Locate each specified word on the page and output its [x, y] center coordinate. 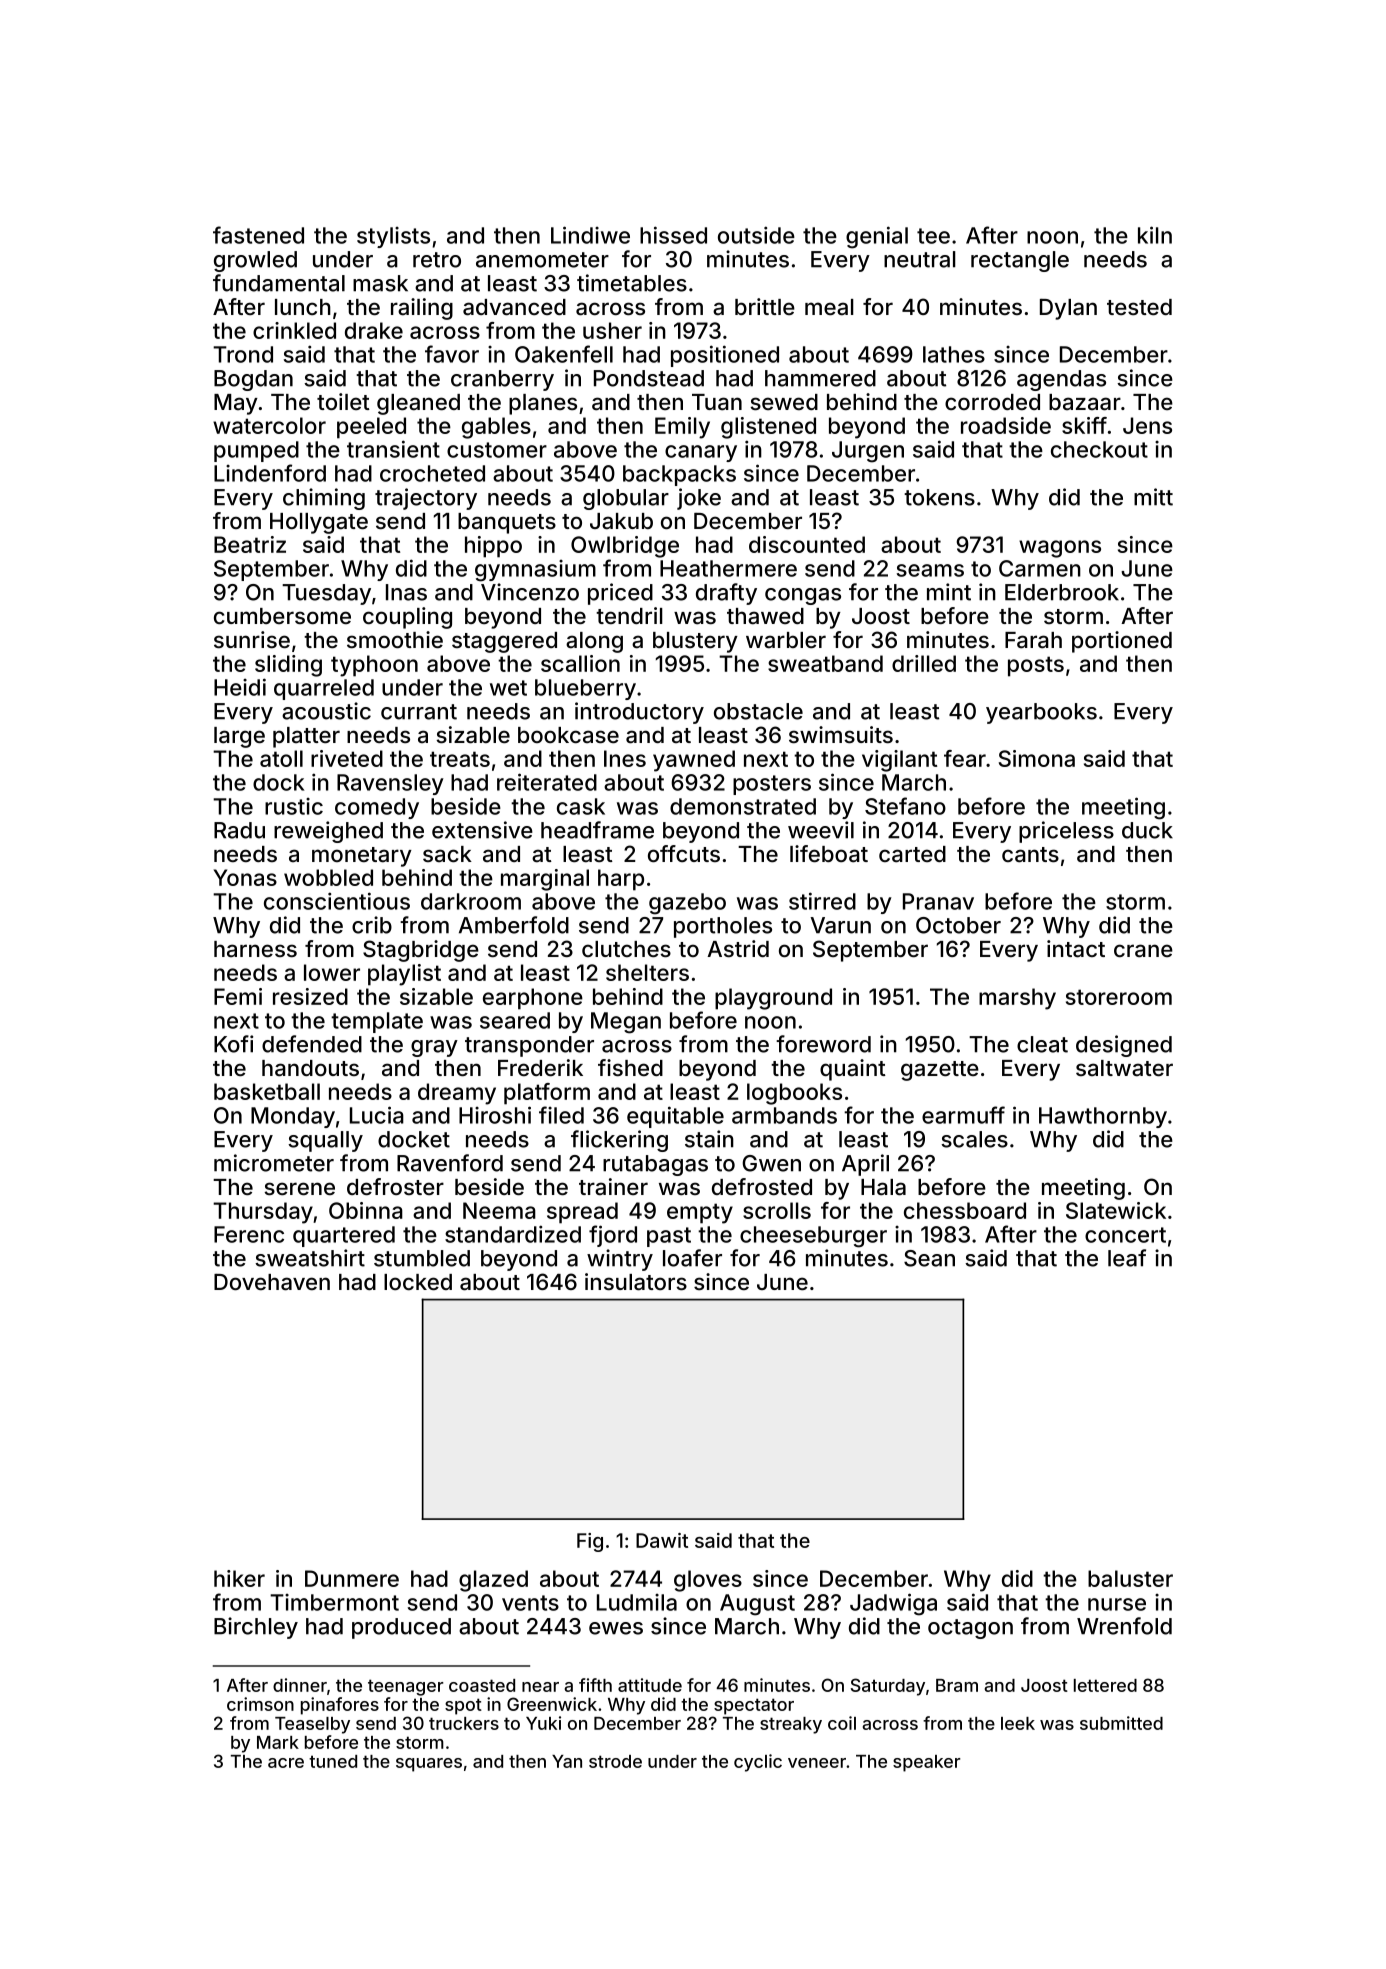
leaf [1127, 1258]
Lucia [377, 1115]
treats [460, 759]
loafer [692, 1258]
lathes [954, 354]
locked [418, 1282]
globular [626, 499]
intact [1076, 949]
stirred [822, 901]
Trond [243, 354]
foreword [823, 1044]
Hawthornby [1103, 1117]
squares [429, 1765]
